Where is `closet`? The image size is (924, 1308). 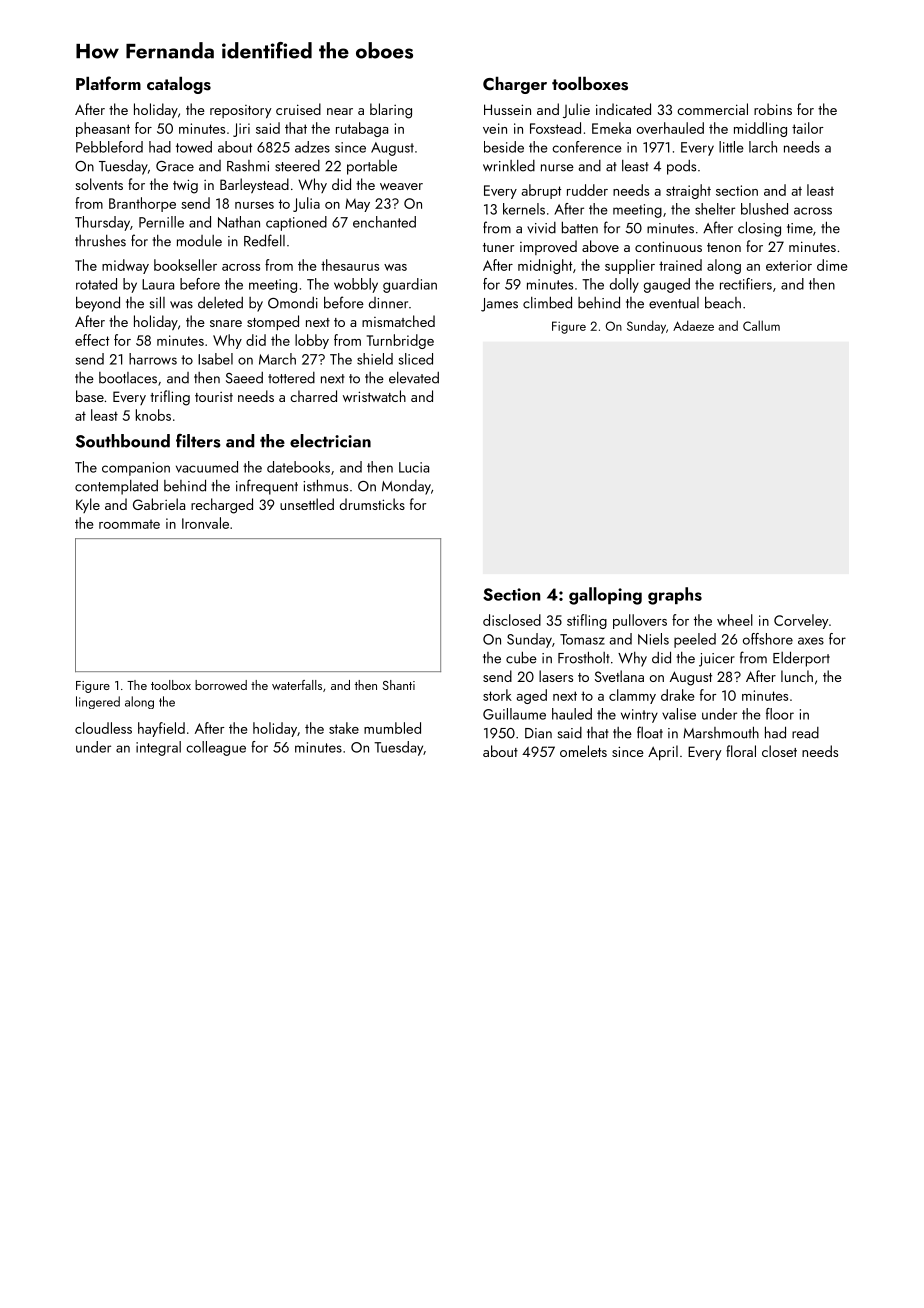 closet is located at coordinates (779, 751).
